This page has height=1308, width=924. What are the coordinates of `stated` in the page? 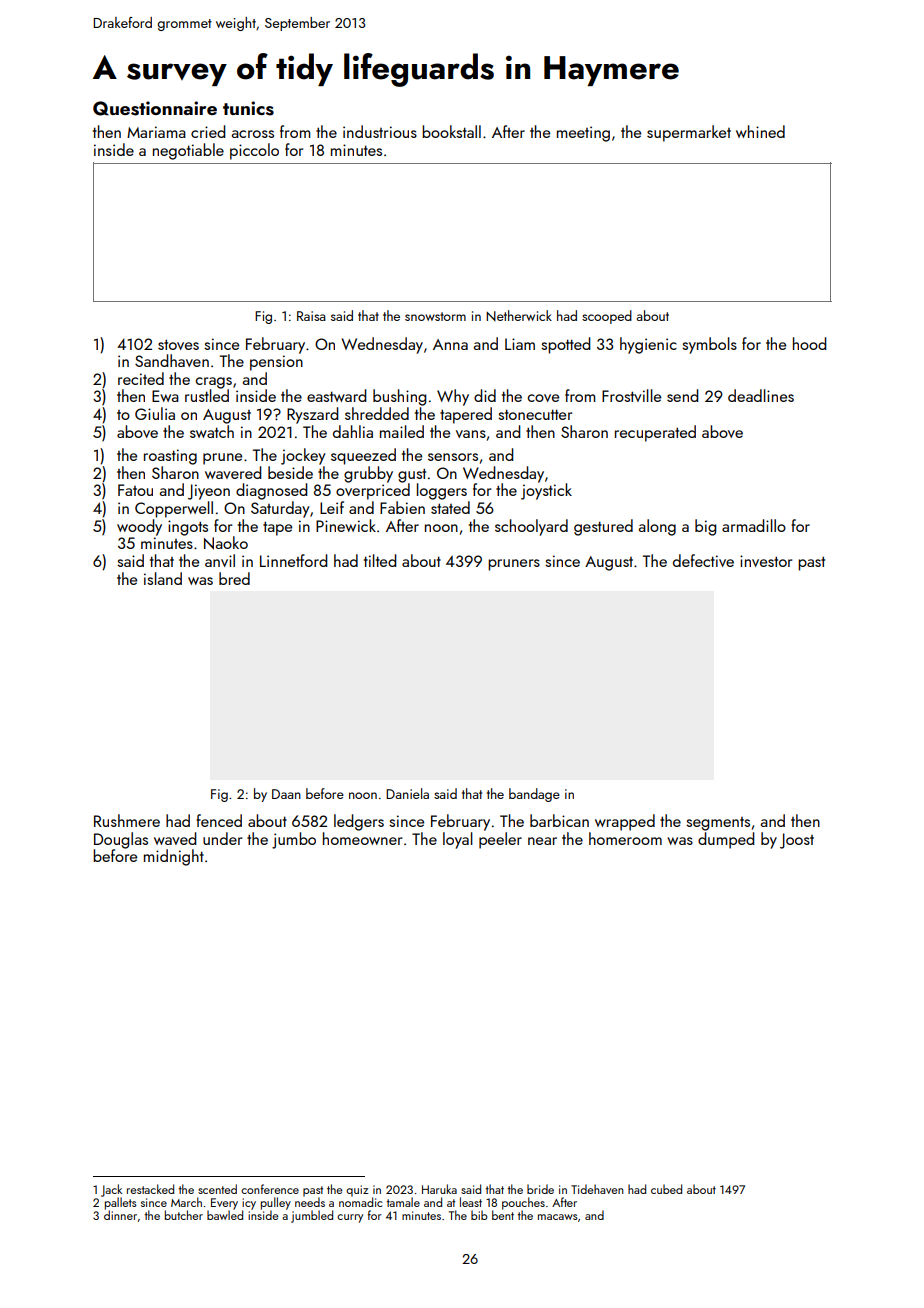 It's located at (450, 507).
